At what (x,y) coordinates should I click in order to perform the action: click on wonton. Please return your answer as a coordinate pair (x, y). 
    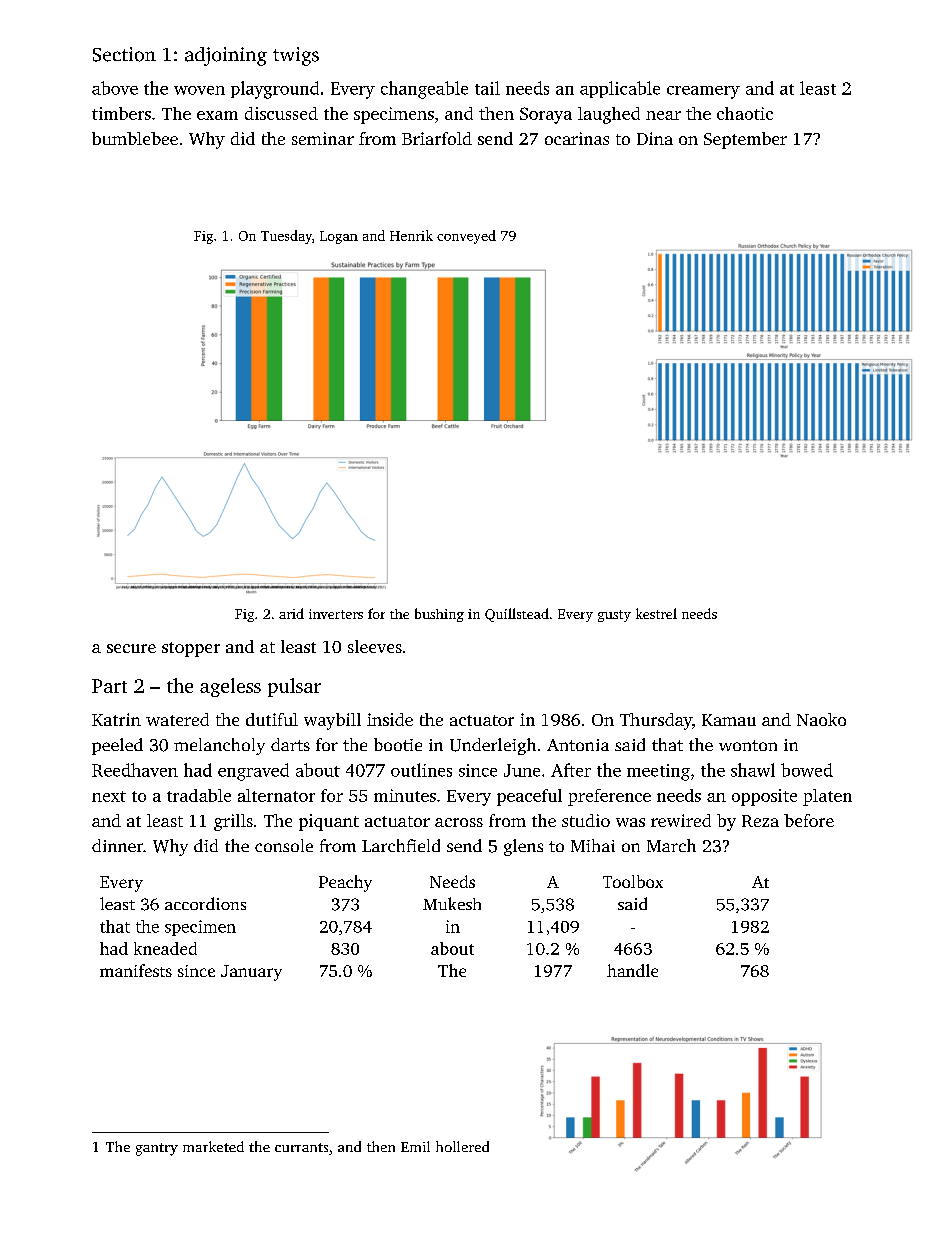
    Looking at the image, I should click on (748, 745).
